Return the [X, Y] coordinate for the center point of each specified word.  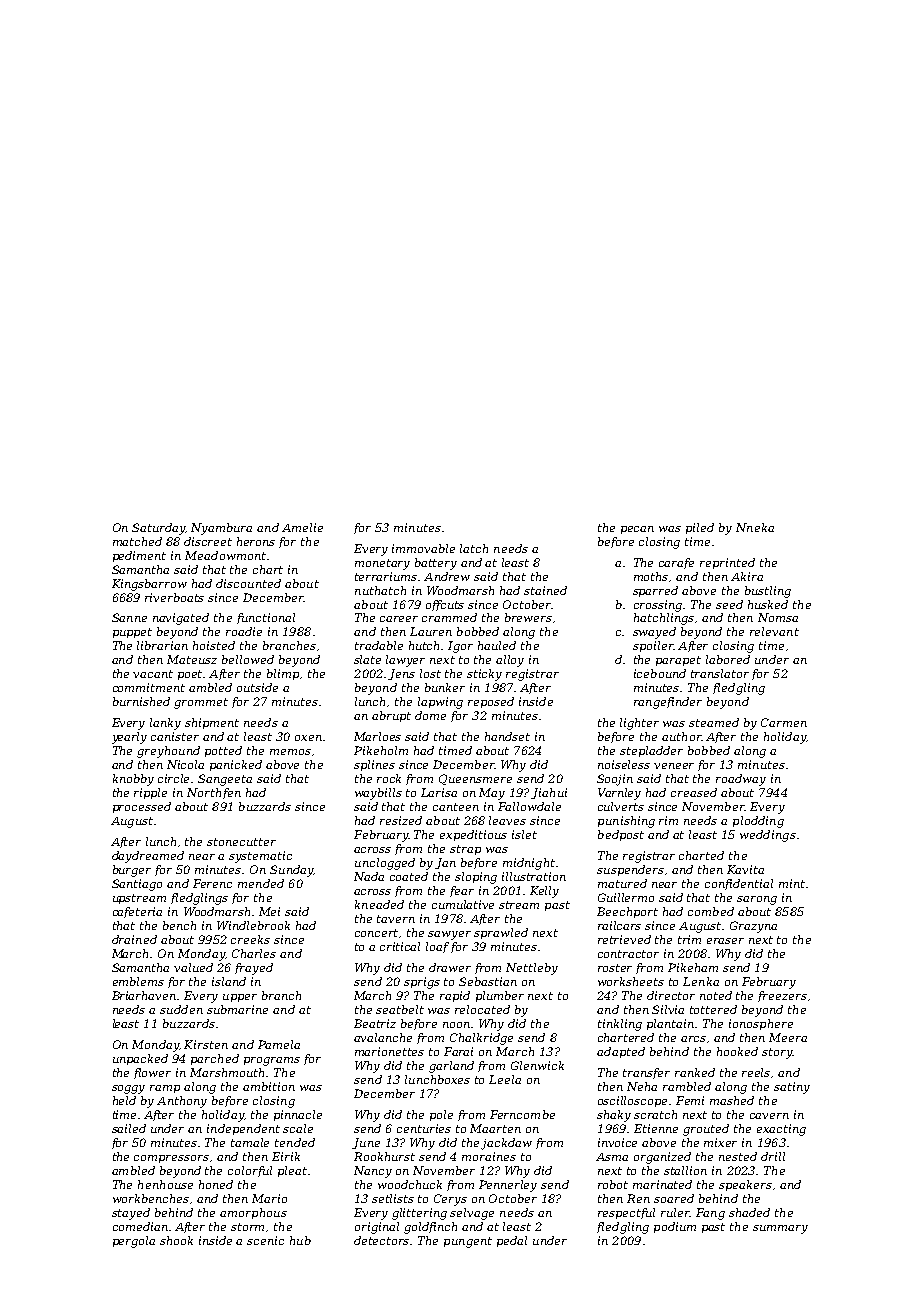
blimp [283, 674]
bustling [768, 592]
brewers [528, 617]
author [681, 736]
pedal [512, 1241]
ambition [269, 1086]
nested [738, 1156]
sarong [757, 900]
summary [780, 1229]
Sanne [129, 617]
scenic [265, 1240]
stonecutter [241, 842]
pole [441, 1115]
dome [430, 715]
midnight [529, 864]
